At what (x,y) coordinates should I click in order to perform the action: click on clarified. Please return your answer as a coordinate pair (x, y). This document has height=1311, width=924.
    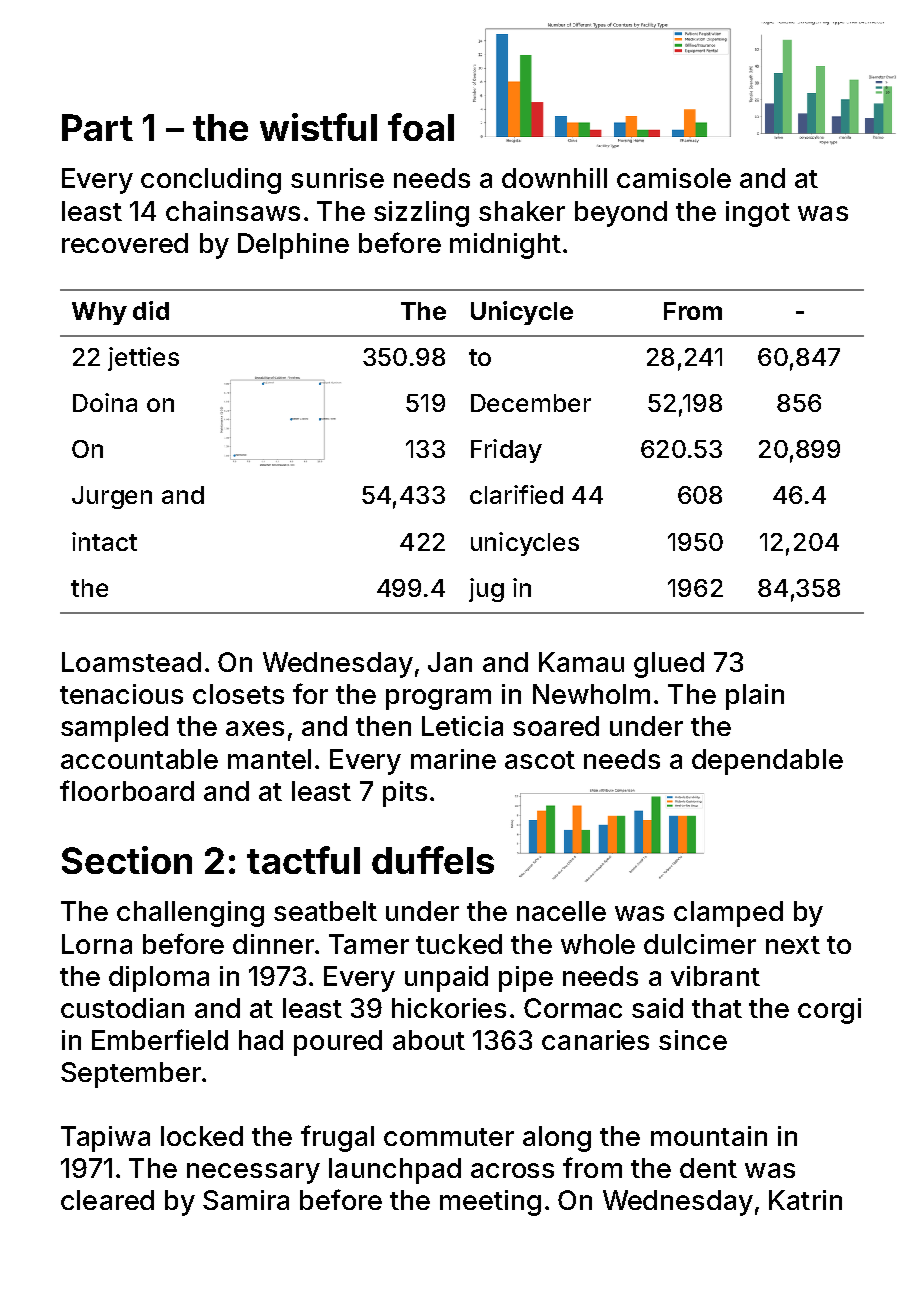
    Looking at the image, I should click on (516, 494).
